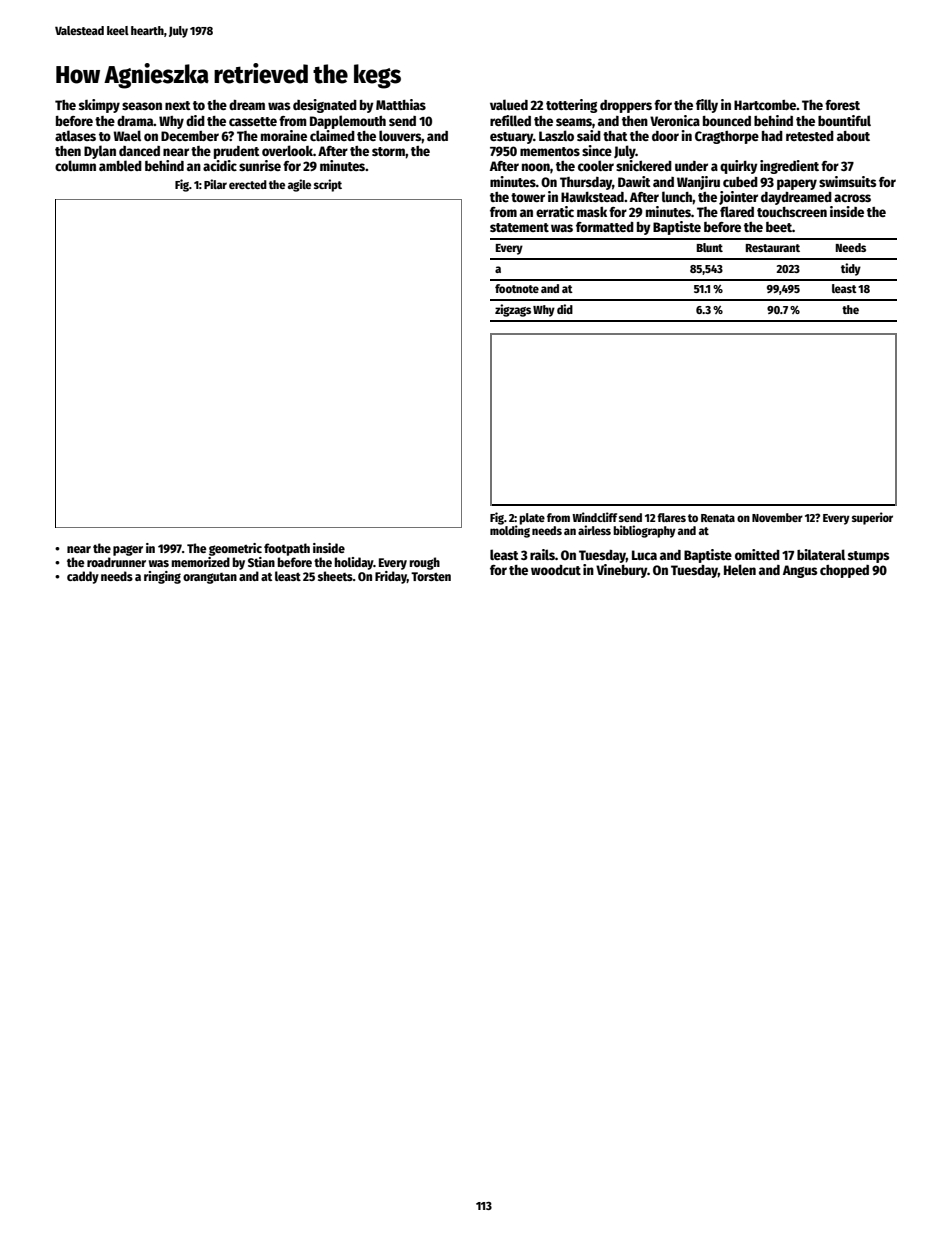 The height and width of the page is (1233, 952). What do you see at coordinates (821, 554) in the page?
I see `bilateral` at bounding box center [821, 554].
